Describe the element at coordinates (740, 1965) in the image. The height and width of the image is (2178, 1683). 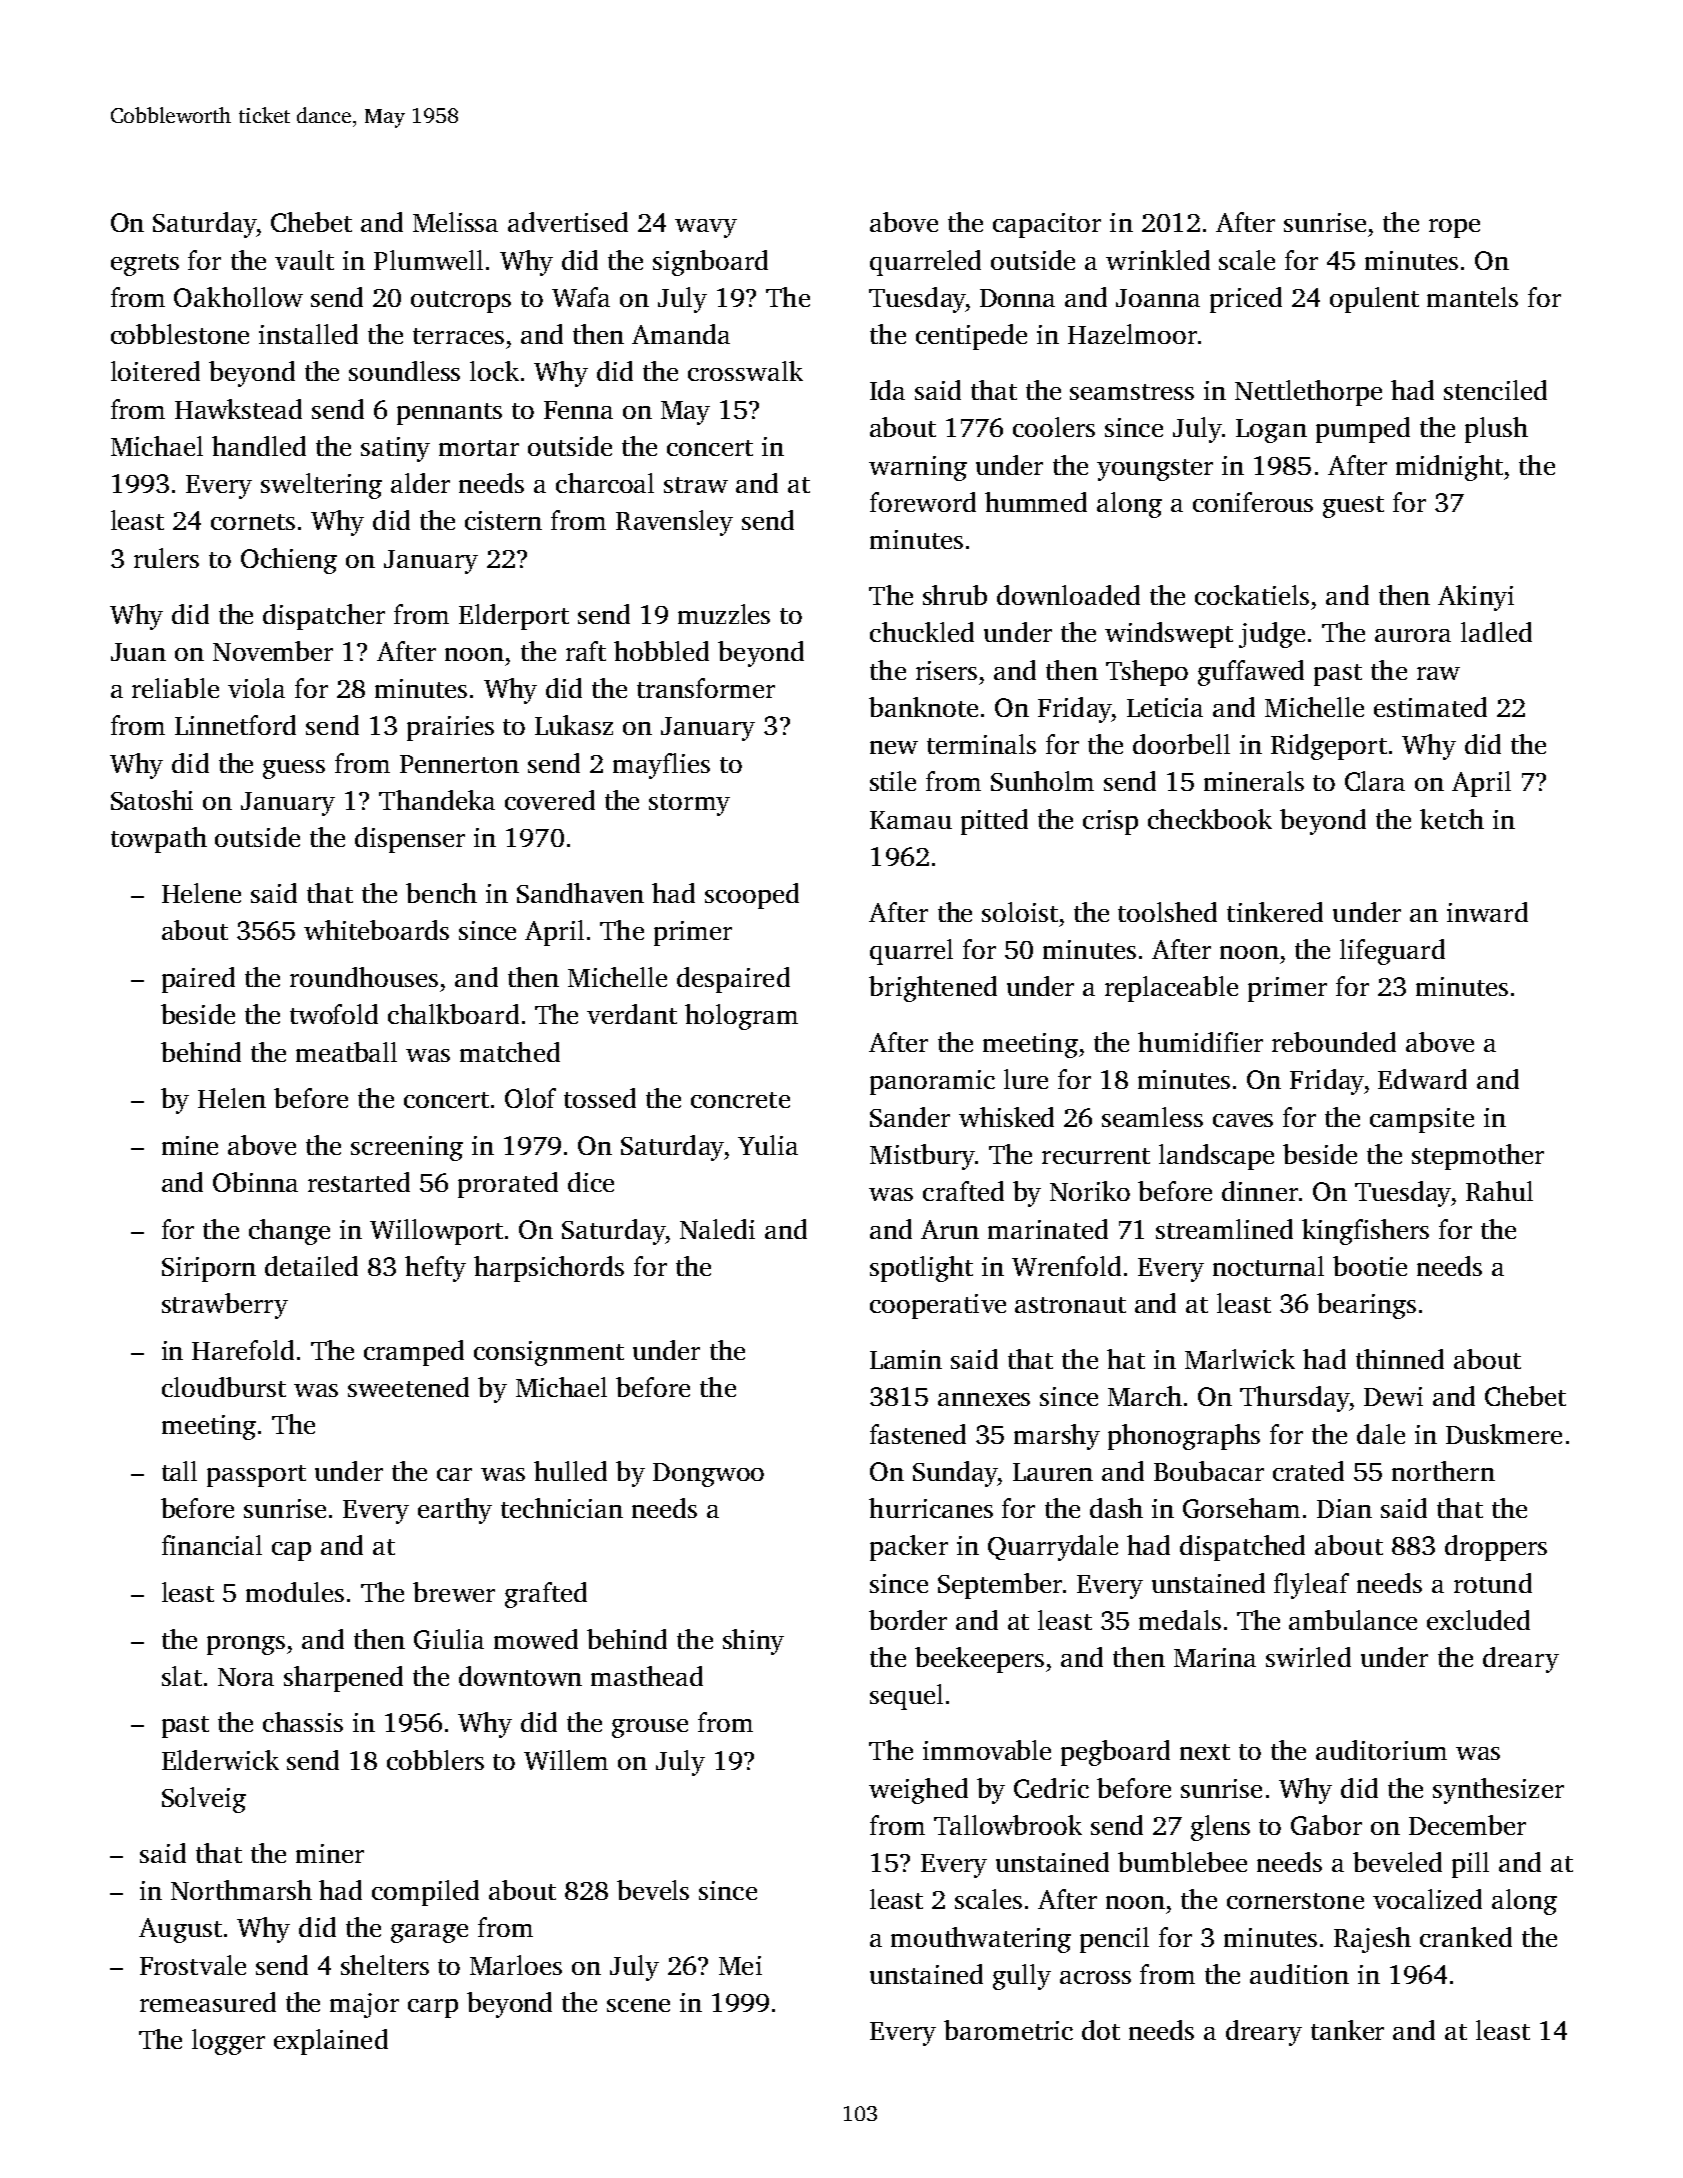
I see `Mei` at that location.
